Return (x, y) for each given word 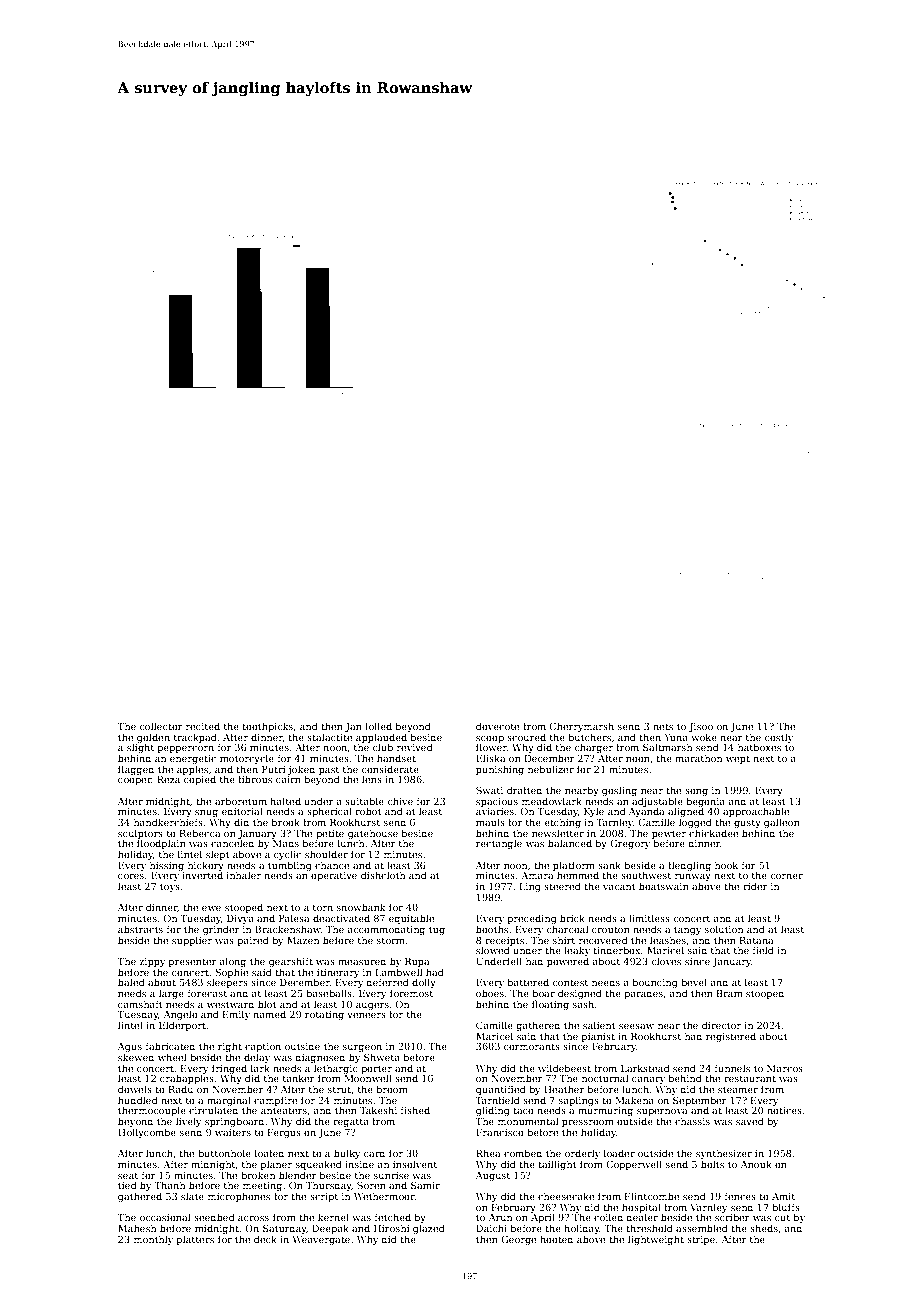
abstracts (140, 929)
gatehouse (373, 834)
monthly (153, 1240)
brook (286, 822)
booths (492, 929)
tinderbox (616, 950)
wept (738, 759)
